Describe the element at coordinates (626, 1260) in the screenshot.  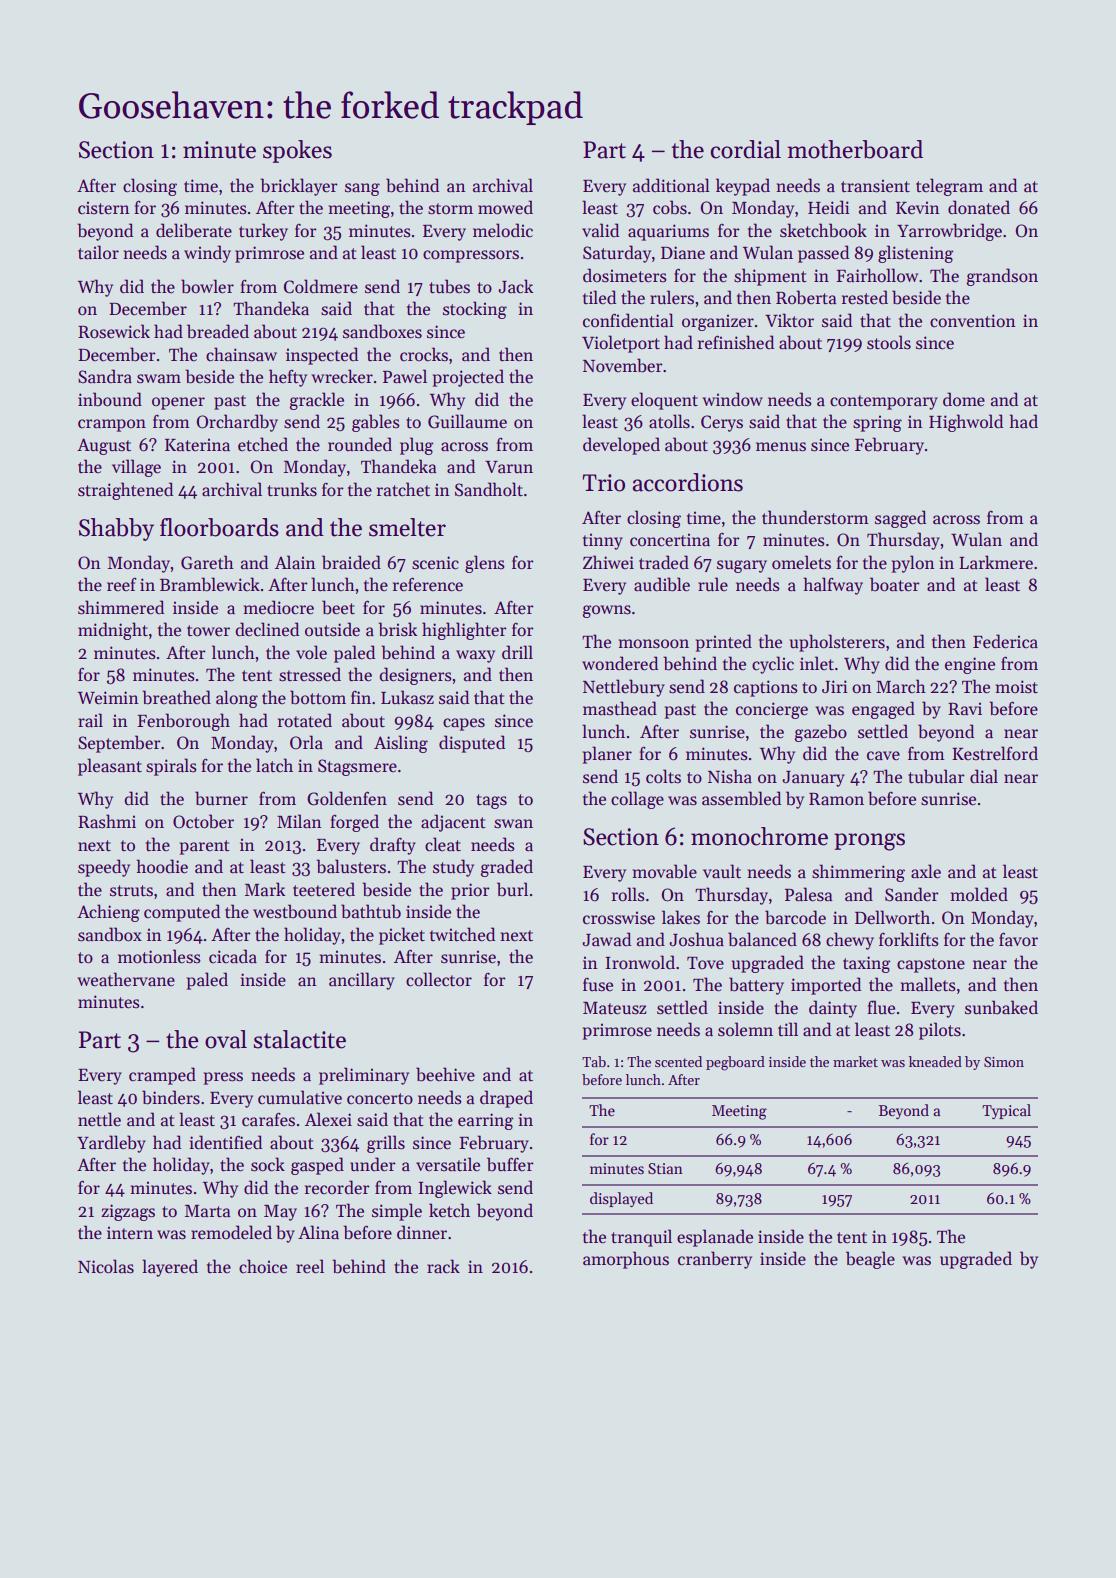
I see `amorphous` at that location.
